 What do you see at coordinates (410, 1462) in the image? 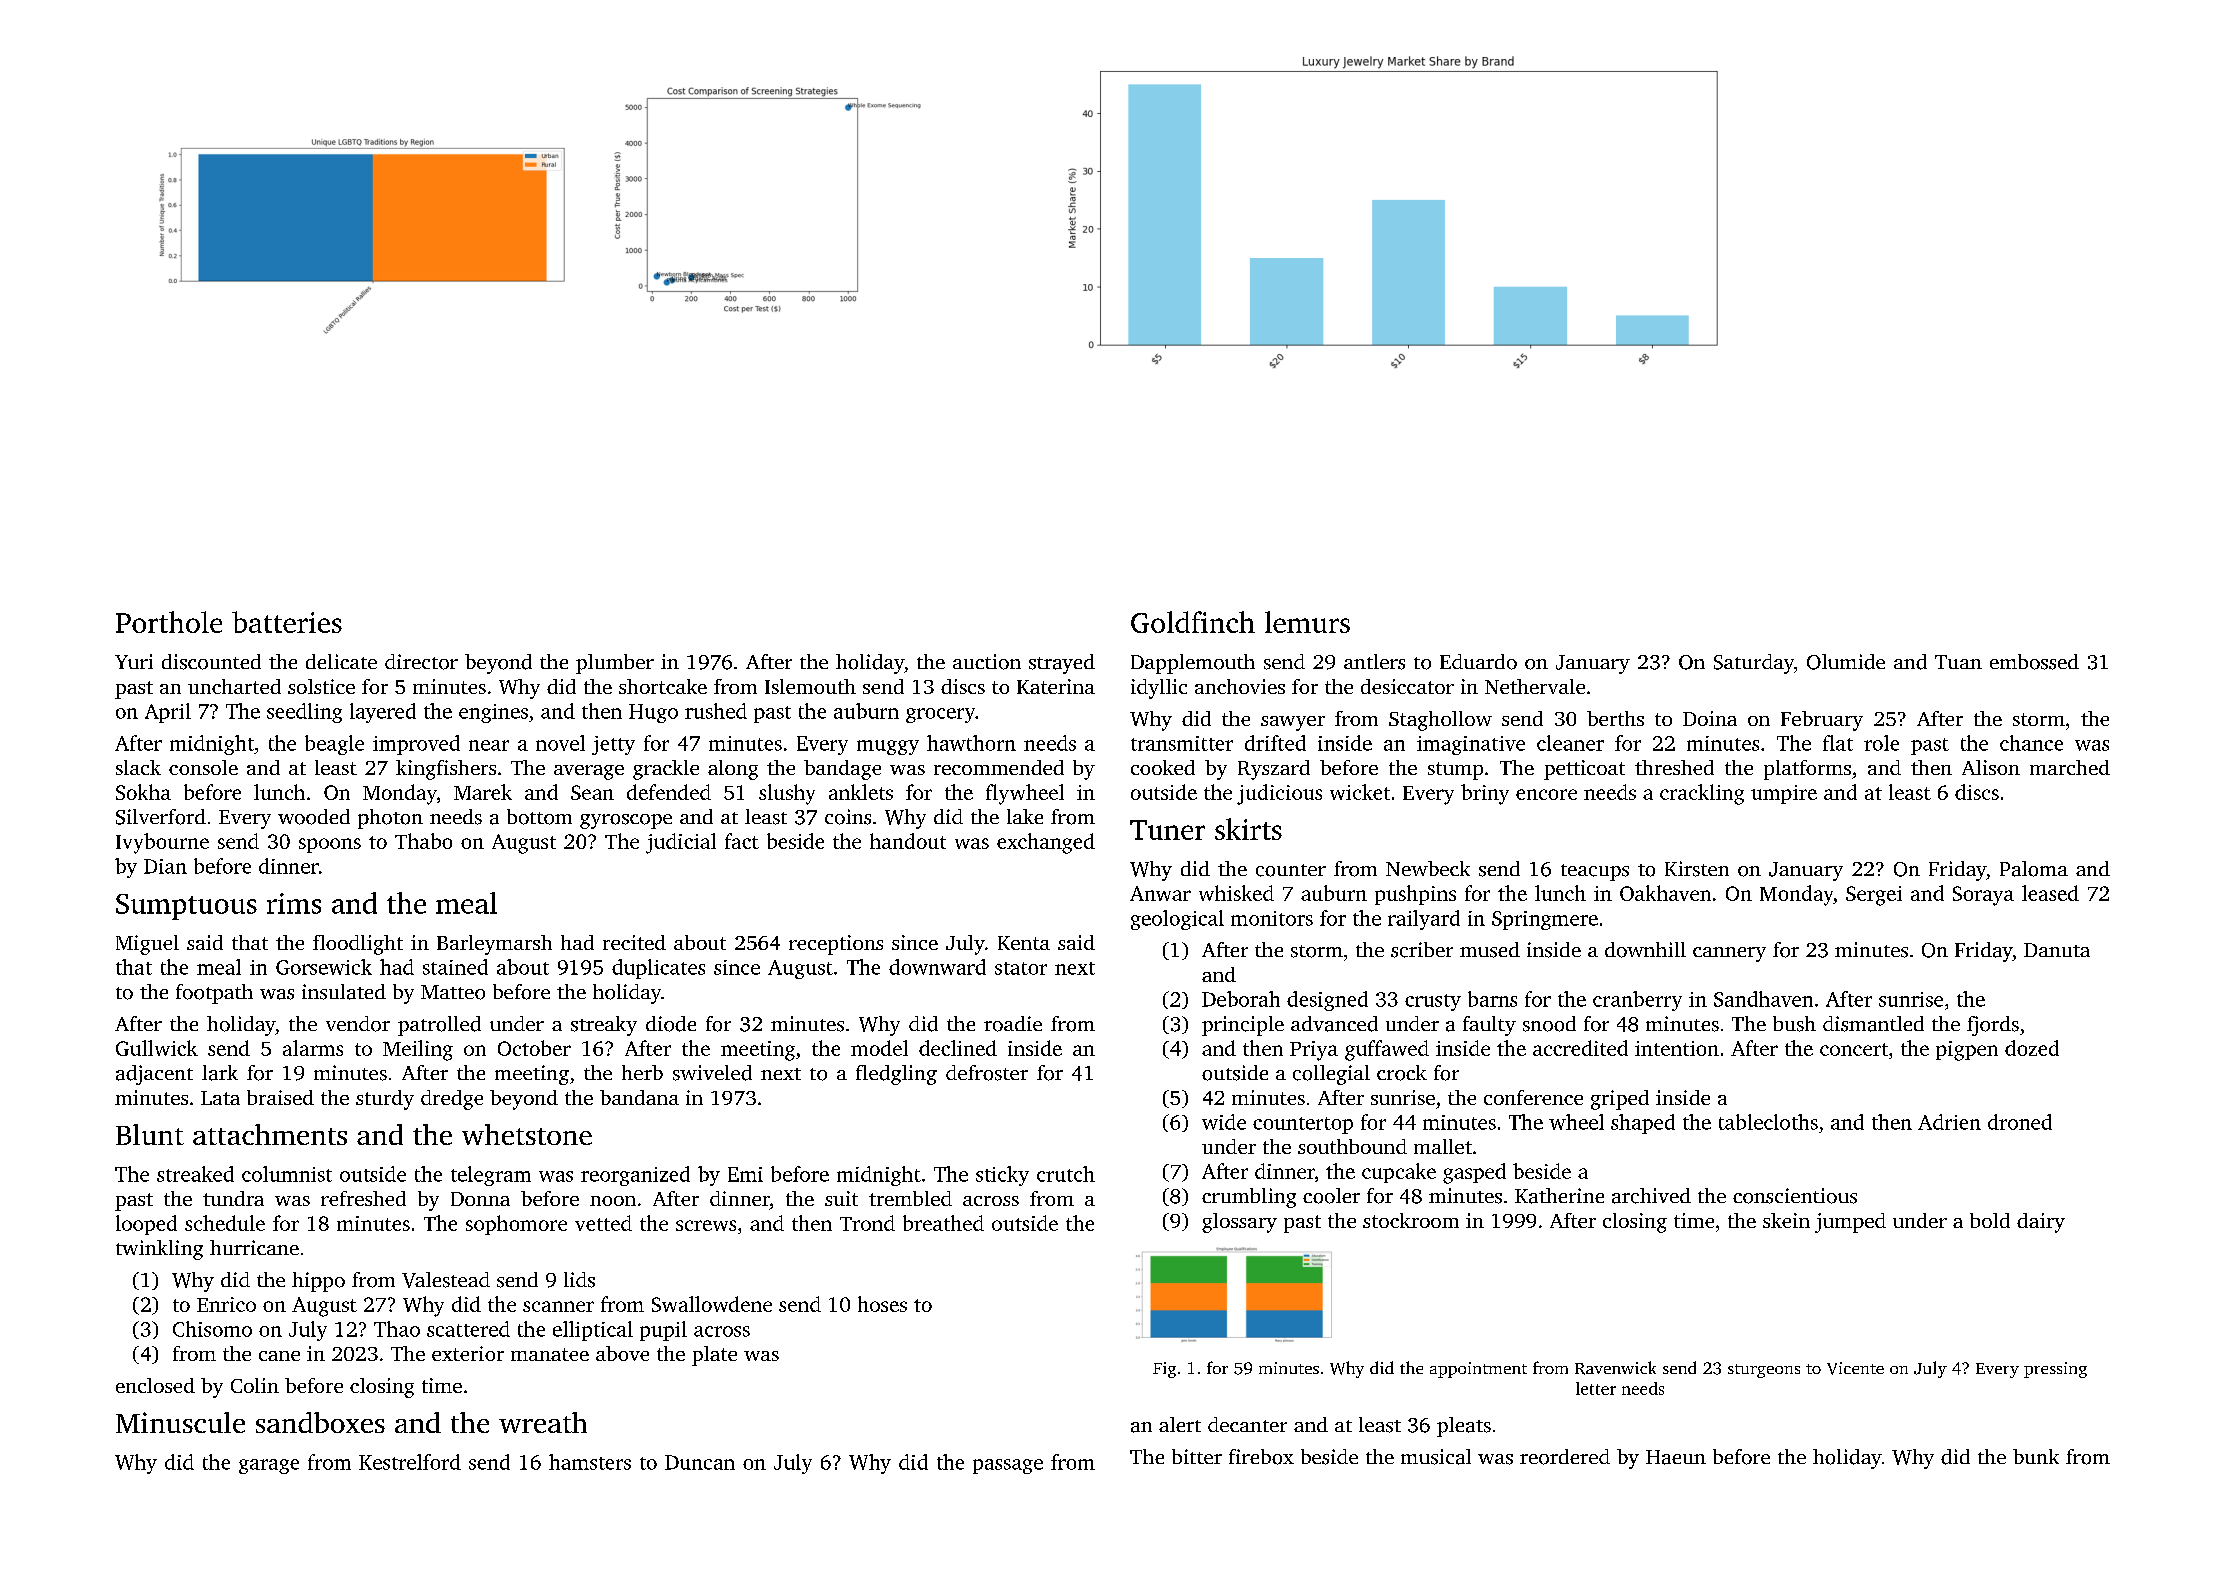
I see `Kestrelford` at bounding box center [410, 1462].
